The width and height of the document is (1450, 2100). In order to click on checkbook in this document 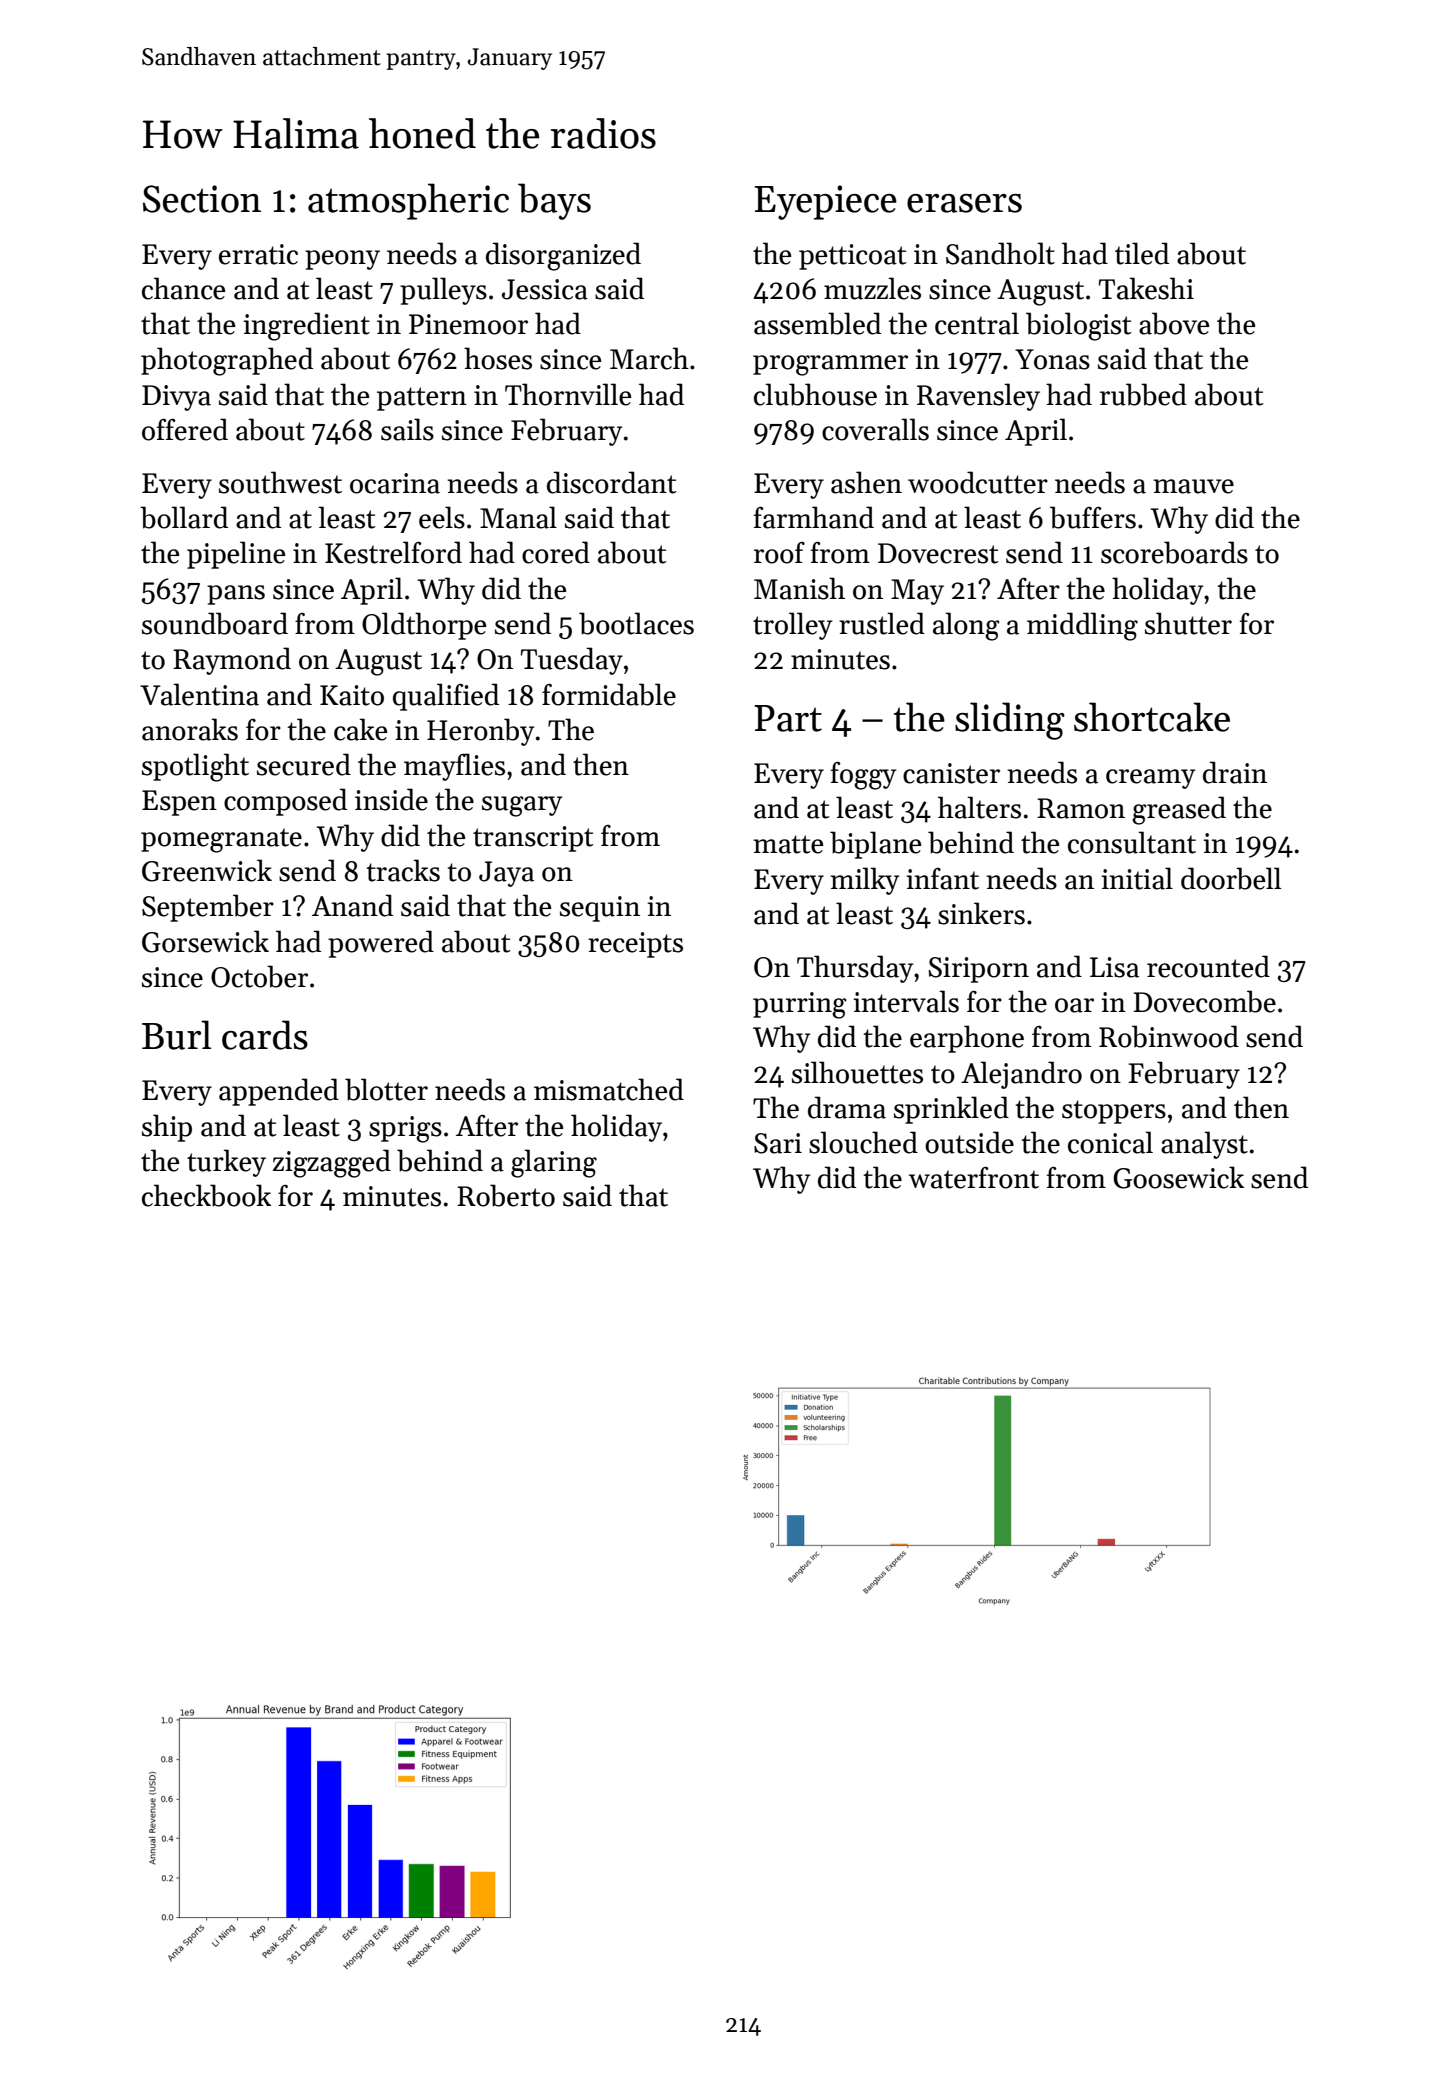, I will do `click(206, 1195)`.
